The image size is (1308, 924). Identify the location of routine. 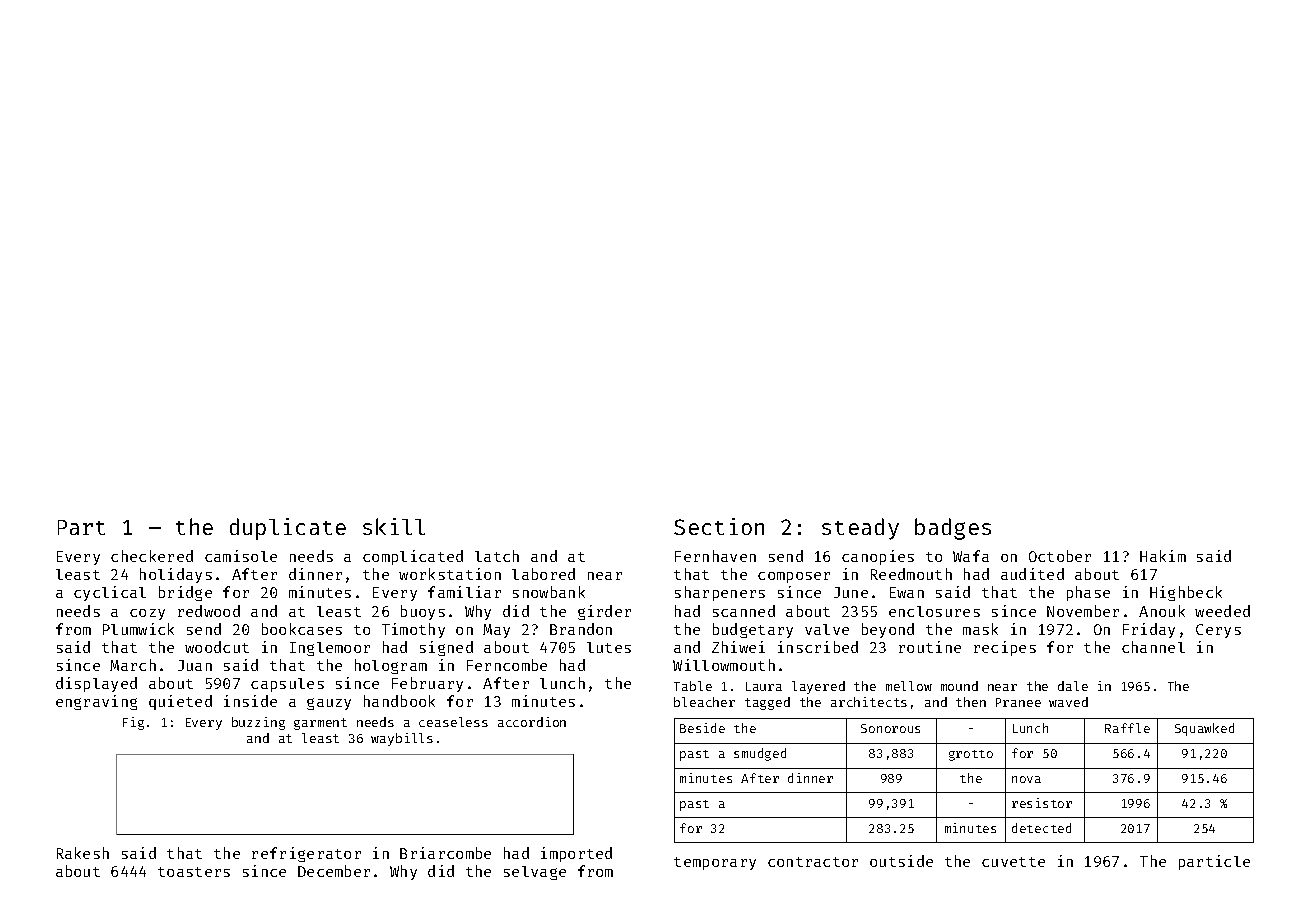
(930, 647).
